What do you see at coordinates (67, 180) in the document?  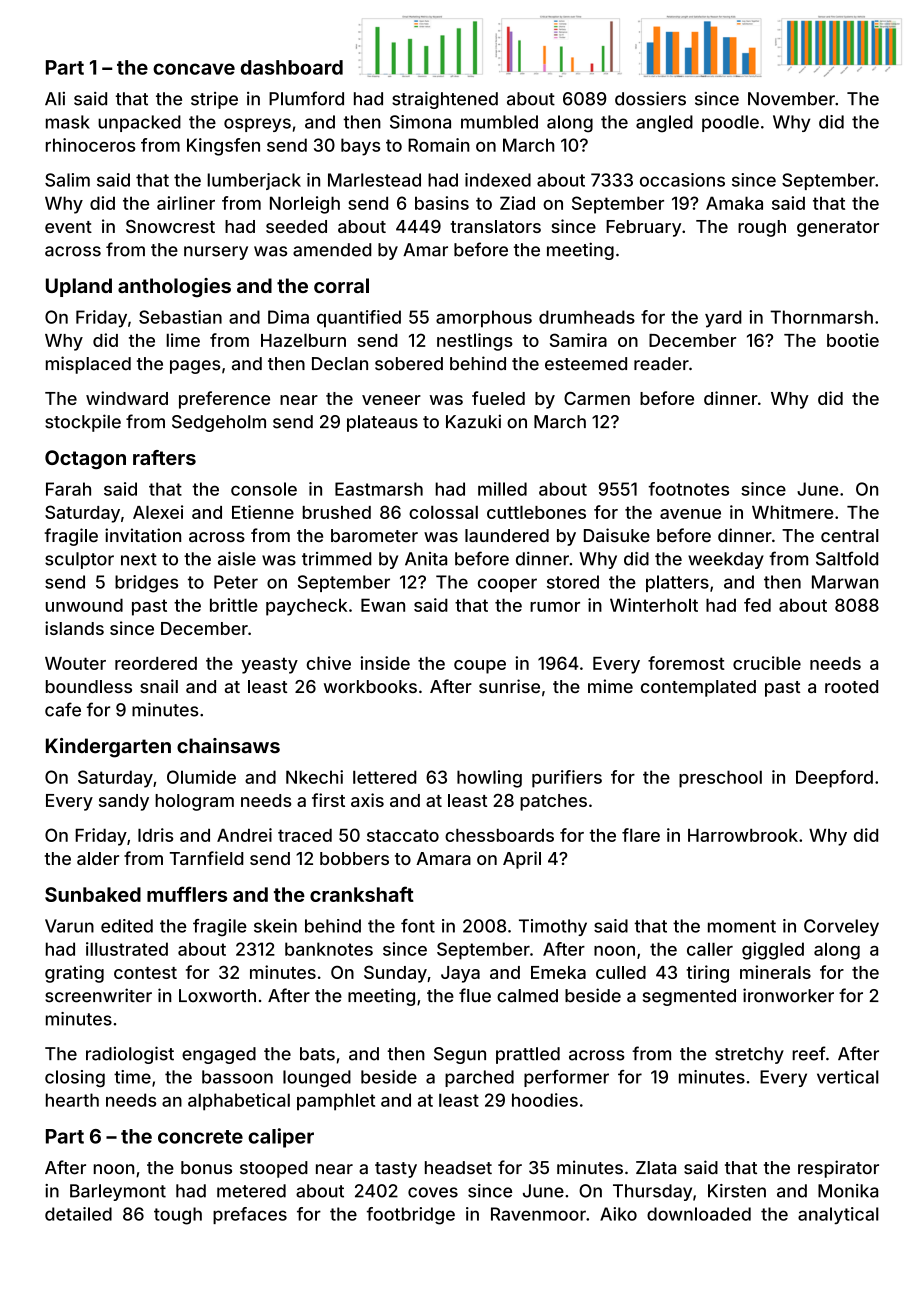 I see `Salim` at bounding box center [67, 180].
